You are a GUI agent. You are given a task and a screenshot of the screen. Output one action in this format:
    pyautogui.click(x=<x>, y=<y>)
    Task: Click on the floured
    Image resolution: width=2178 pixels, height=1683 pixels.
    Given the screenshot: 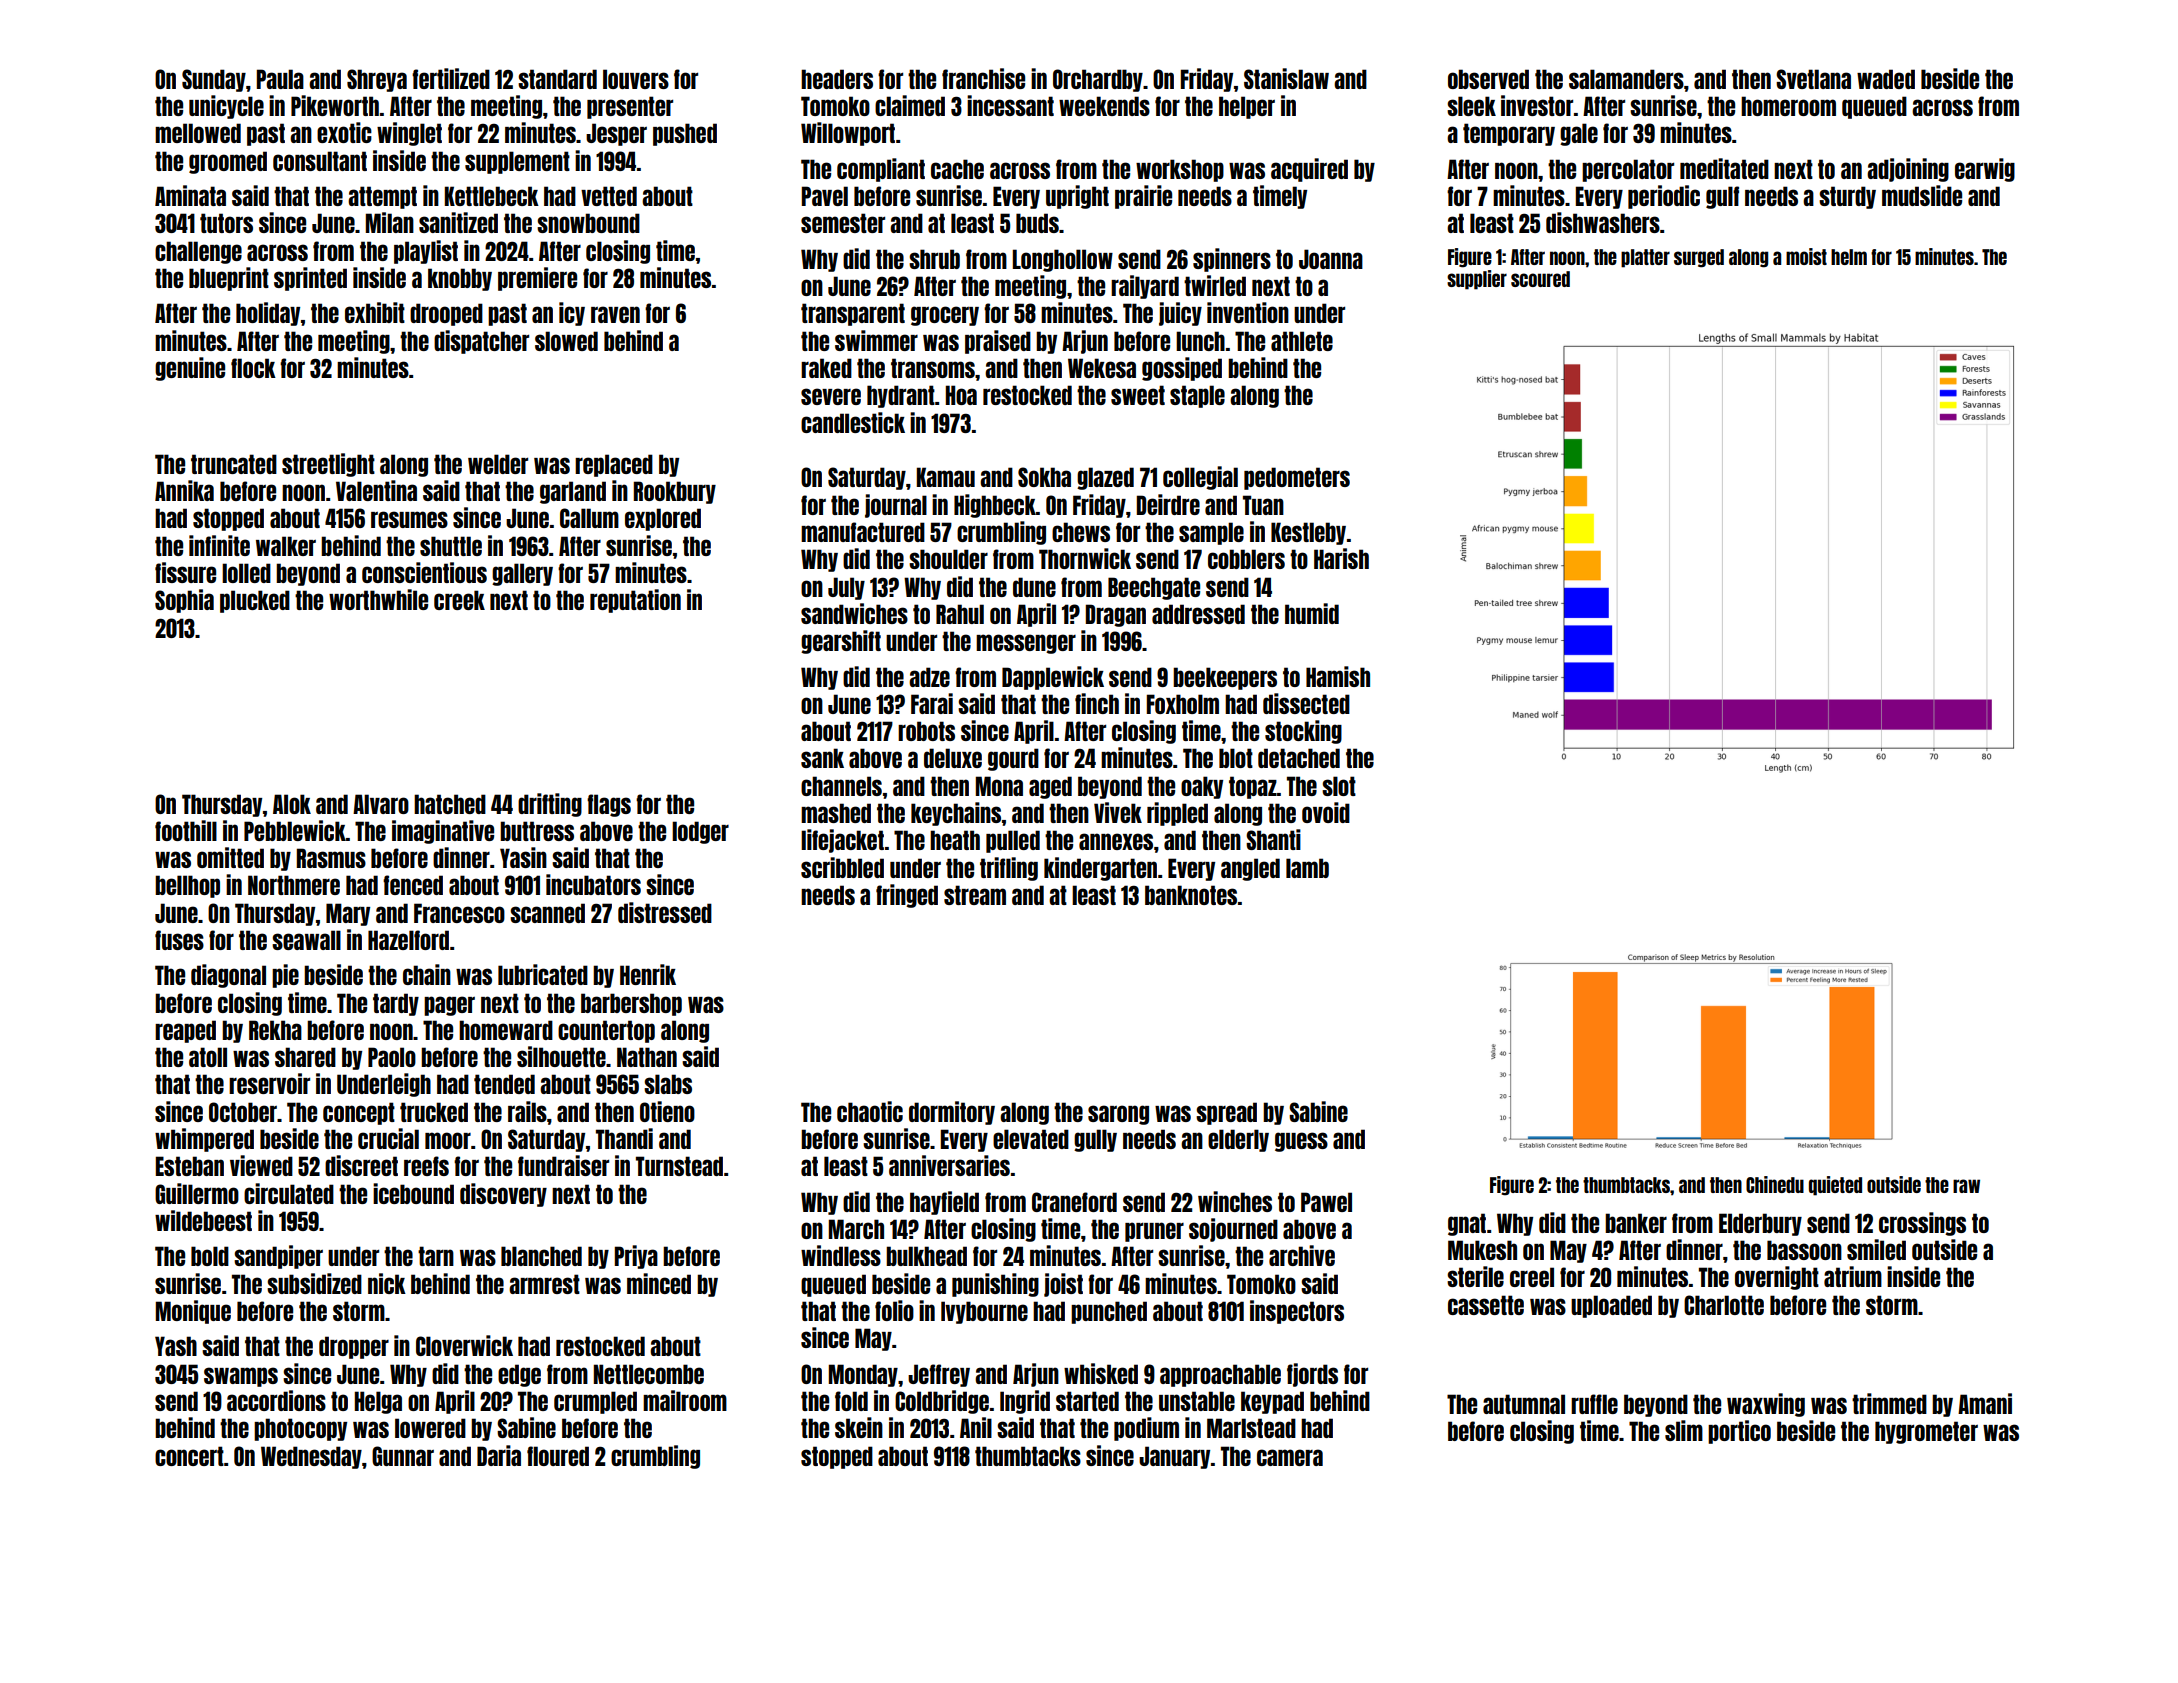 What is the action you would take?
    pyautogui.click(x=558, y=1456)
